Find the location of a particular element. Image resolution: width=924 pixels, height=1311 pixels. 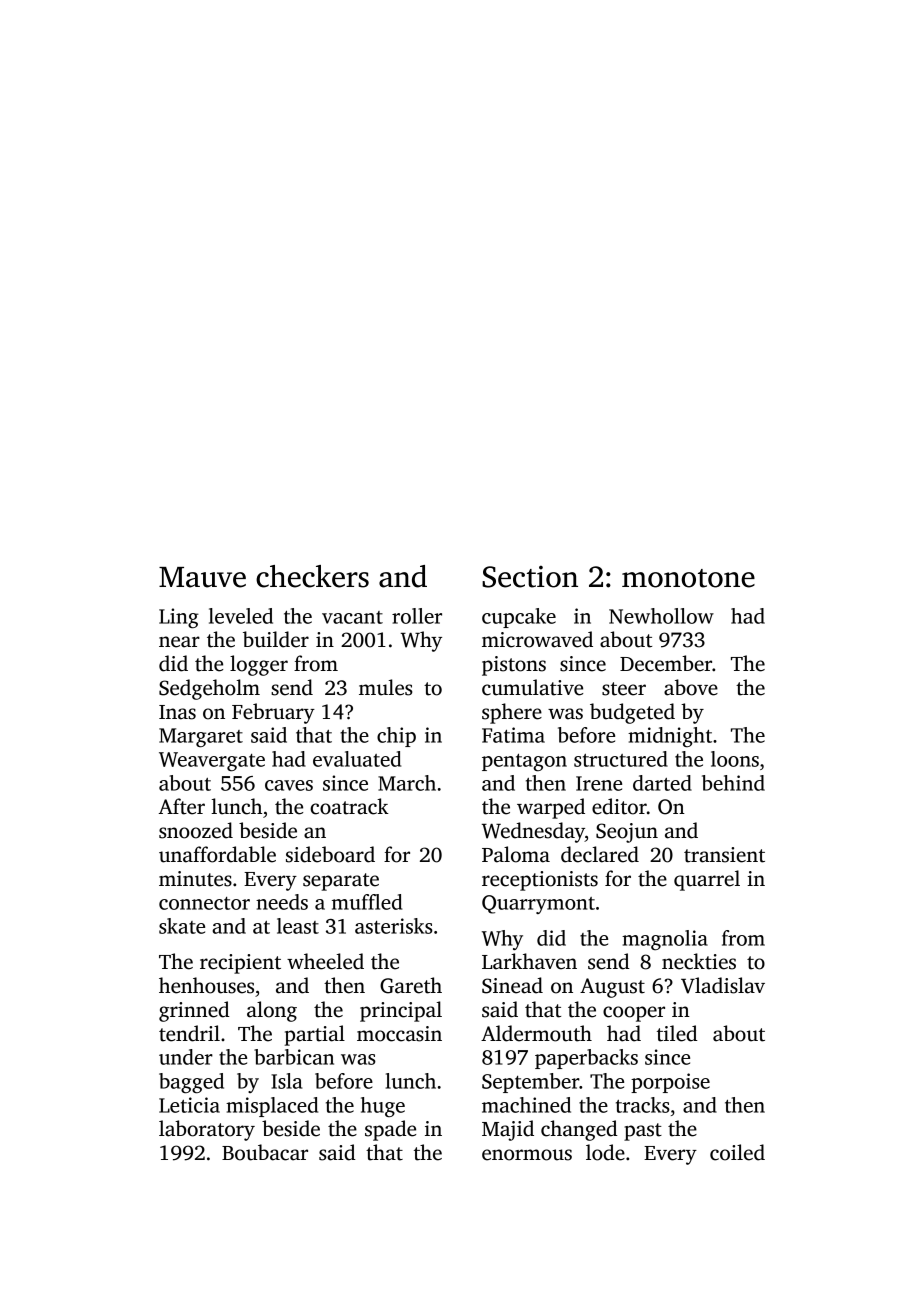

porpoise is located at coordinates (670, 1083).
